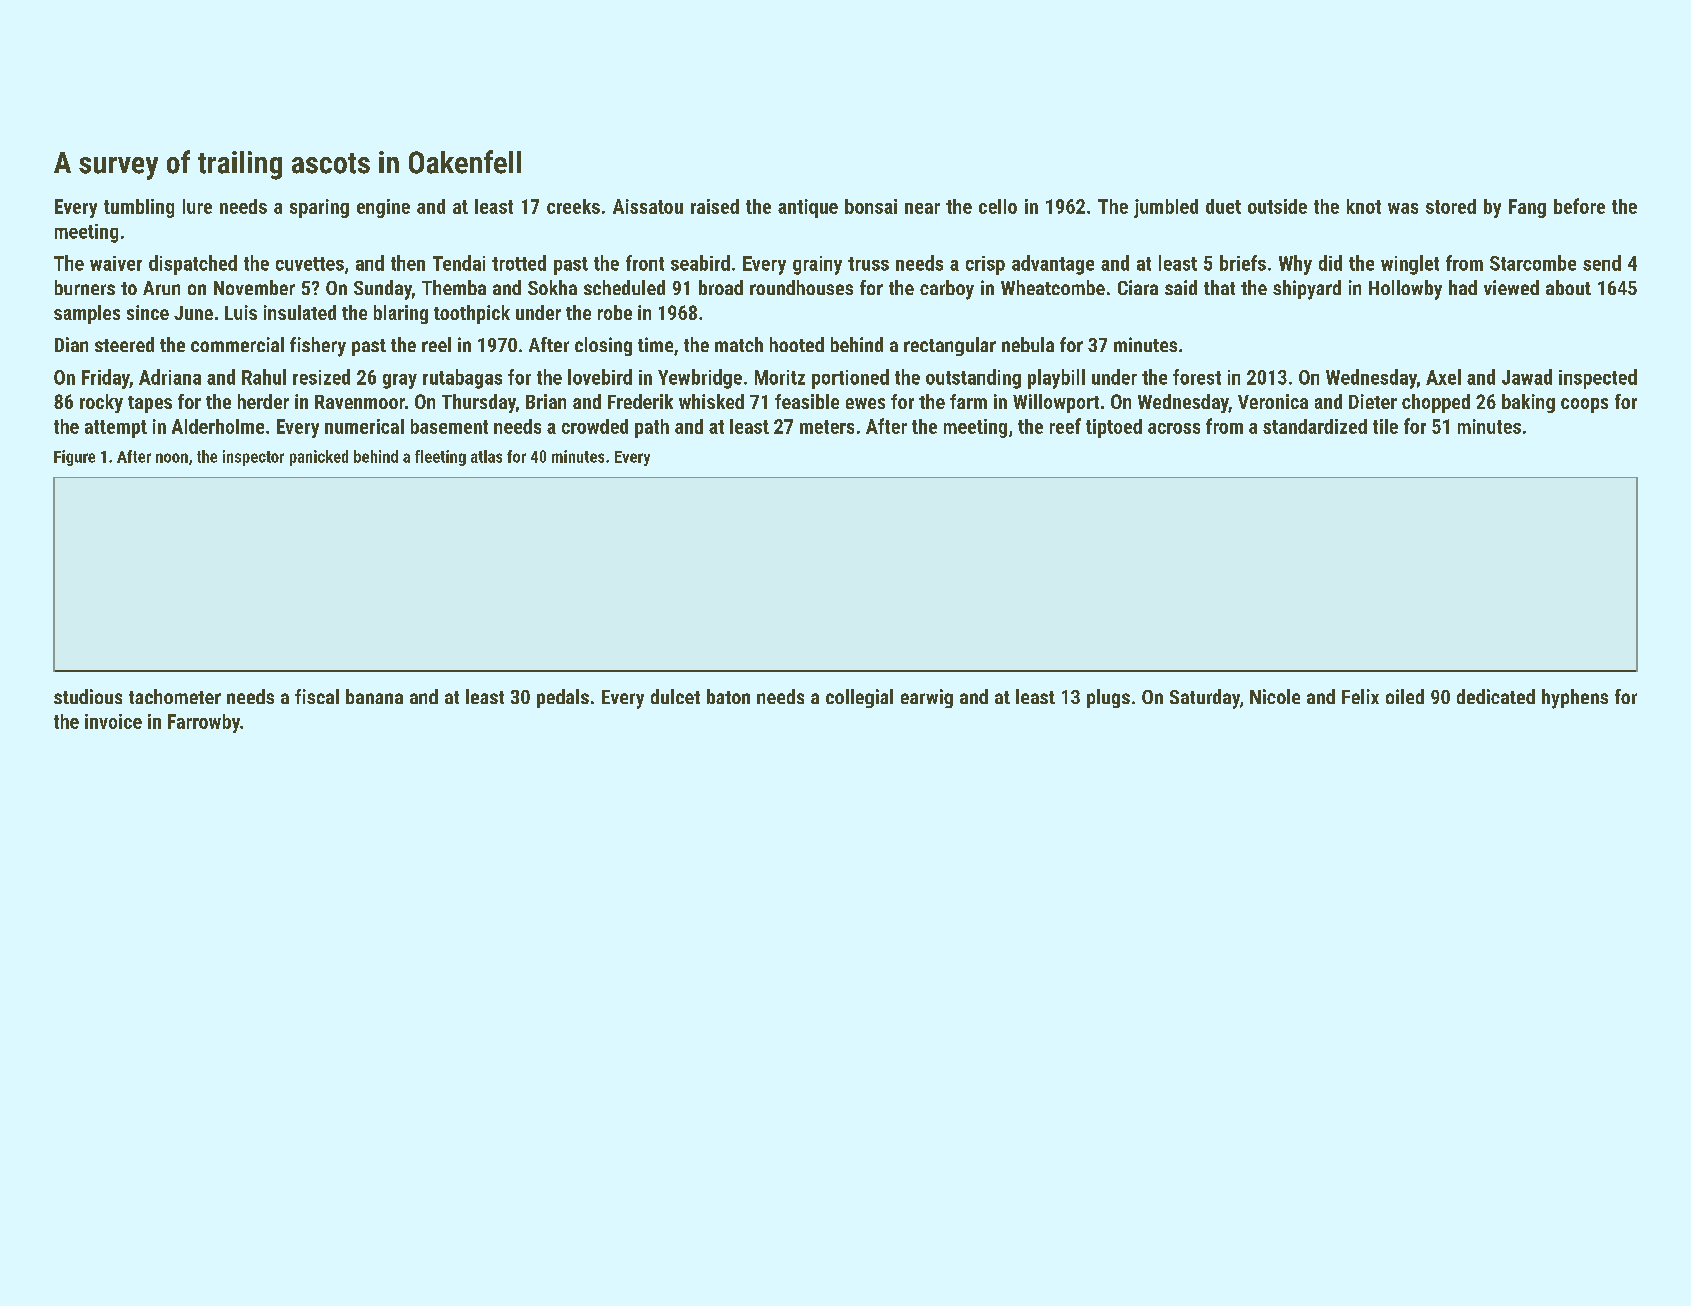 This image has width=1691, height=1306. Describe the element at coordinates (1405, 696) in the image. I see `oiled` at that location.
